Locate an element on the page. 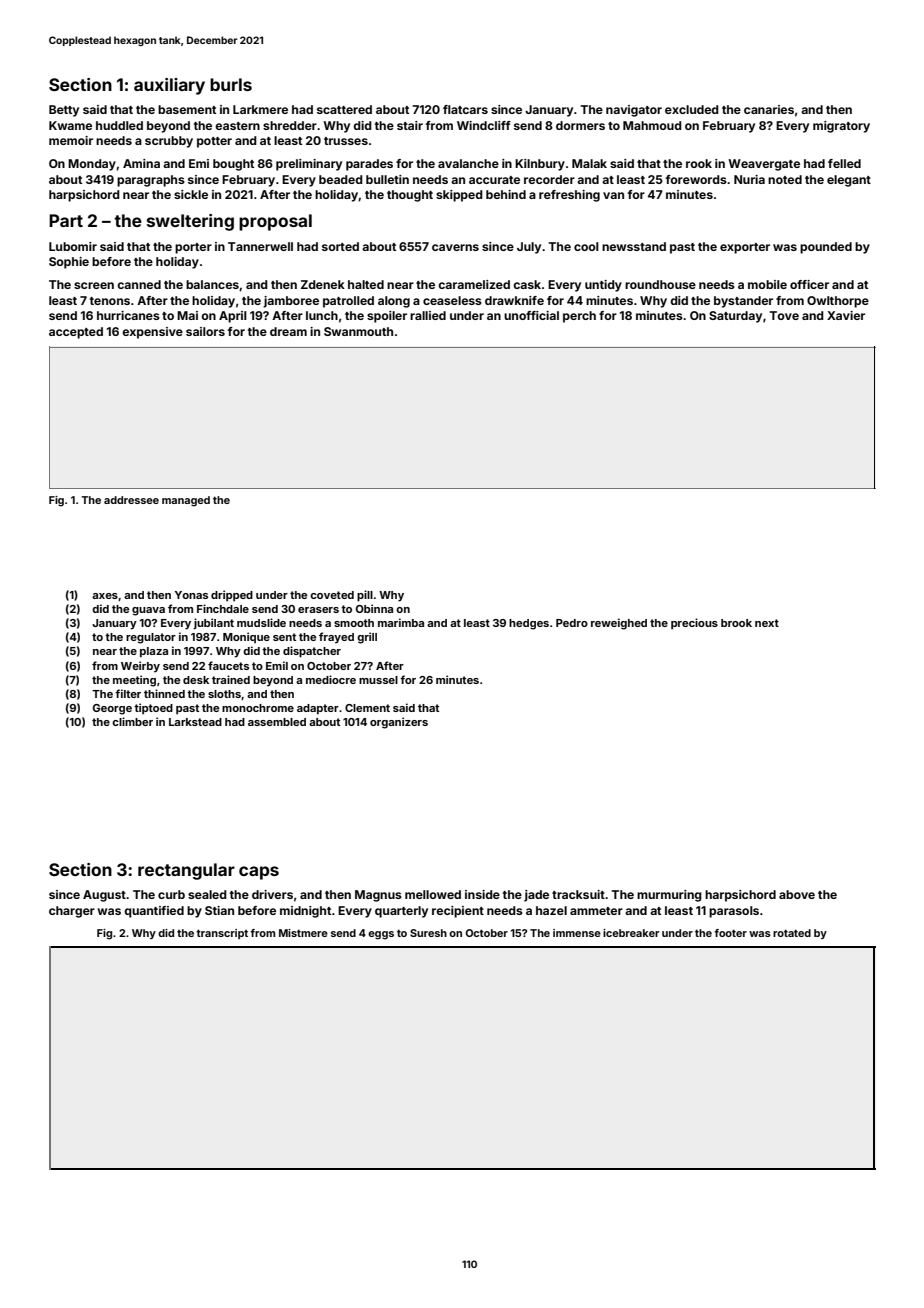 The height and width of the page is (1308, 924). Kwame is located at coordinates (70, 125).
